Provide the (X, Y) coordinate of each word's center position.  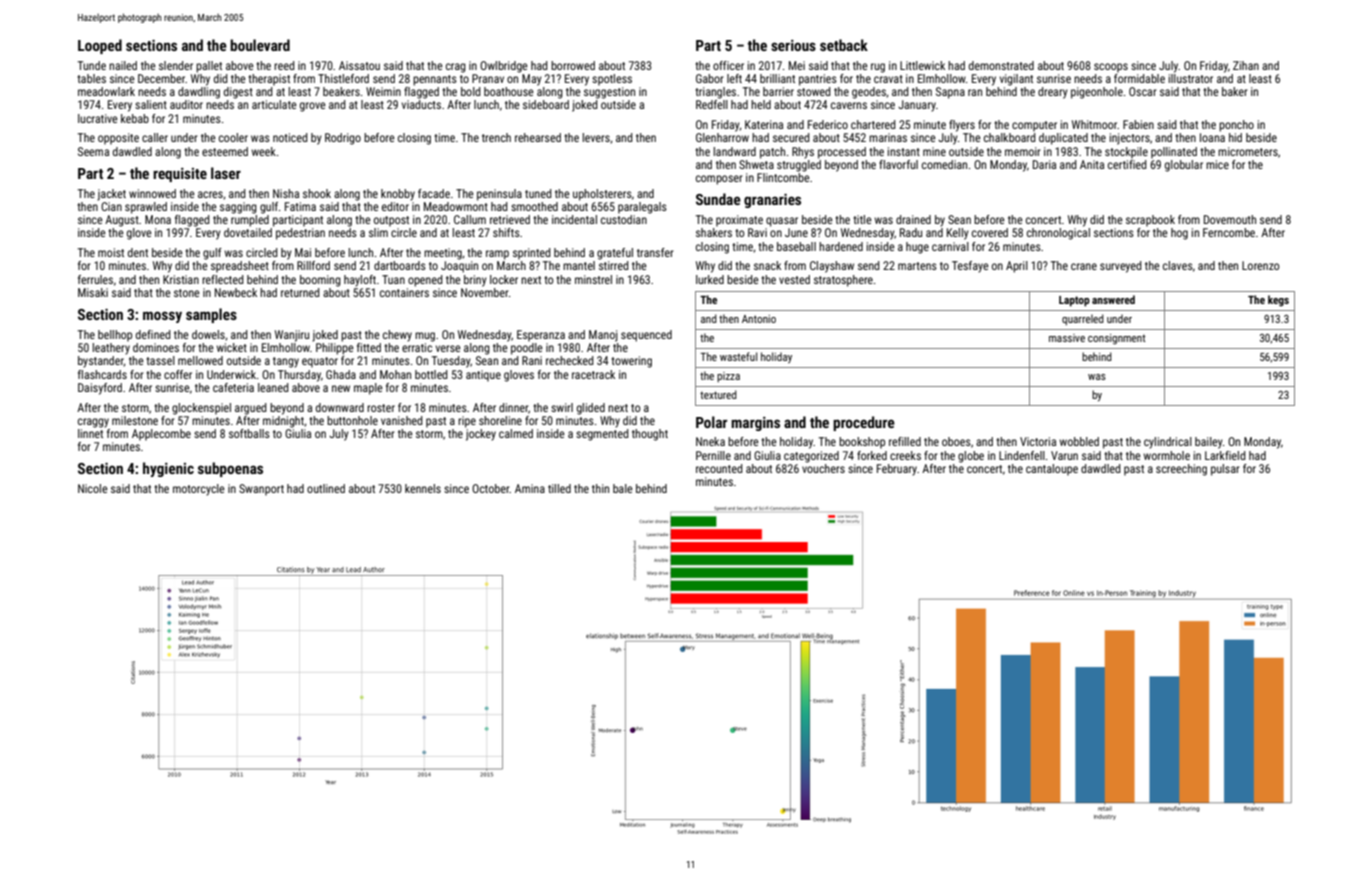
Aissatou (359, 65)
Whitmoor (1095, 124)
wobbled (1079, 441)
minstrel (593, 279)
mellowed (200, 360)
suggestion (609, 93)
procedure (864, 423)
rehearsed (538, 137)
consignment (1117, 339)
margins (755, 424)
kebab (135, 118)
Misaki (93, 292)
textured (718, 394)
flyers (962, 126)
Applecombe (161, 435)
